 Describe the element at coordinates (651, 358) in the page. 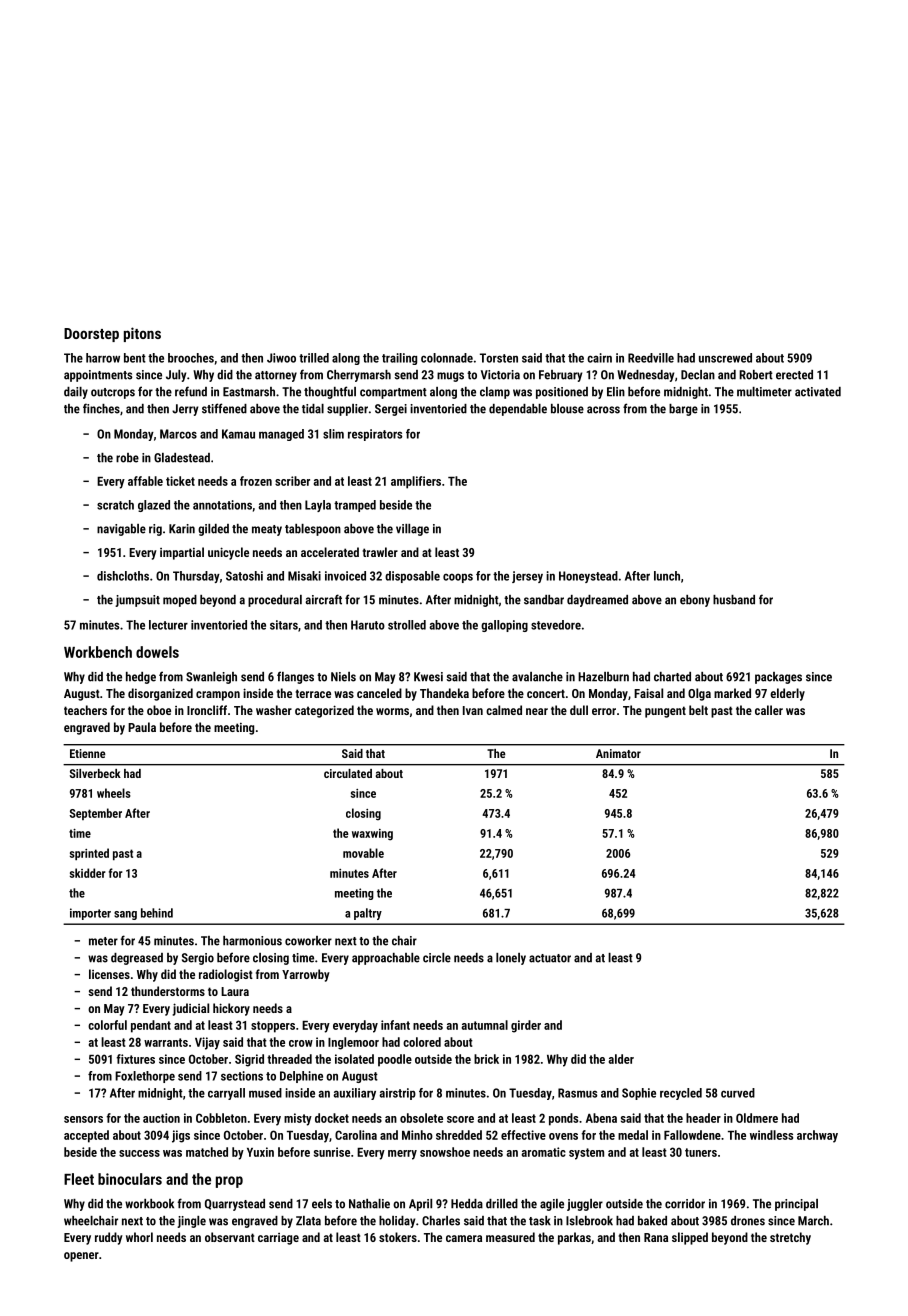

I see `Reedville` at that location.
